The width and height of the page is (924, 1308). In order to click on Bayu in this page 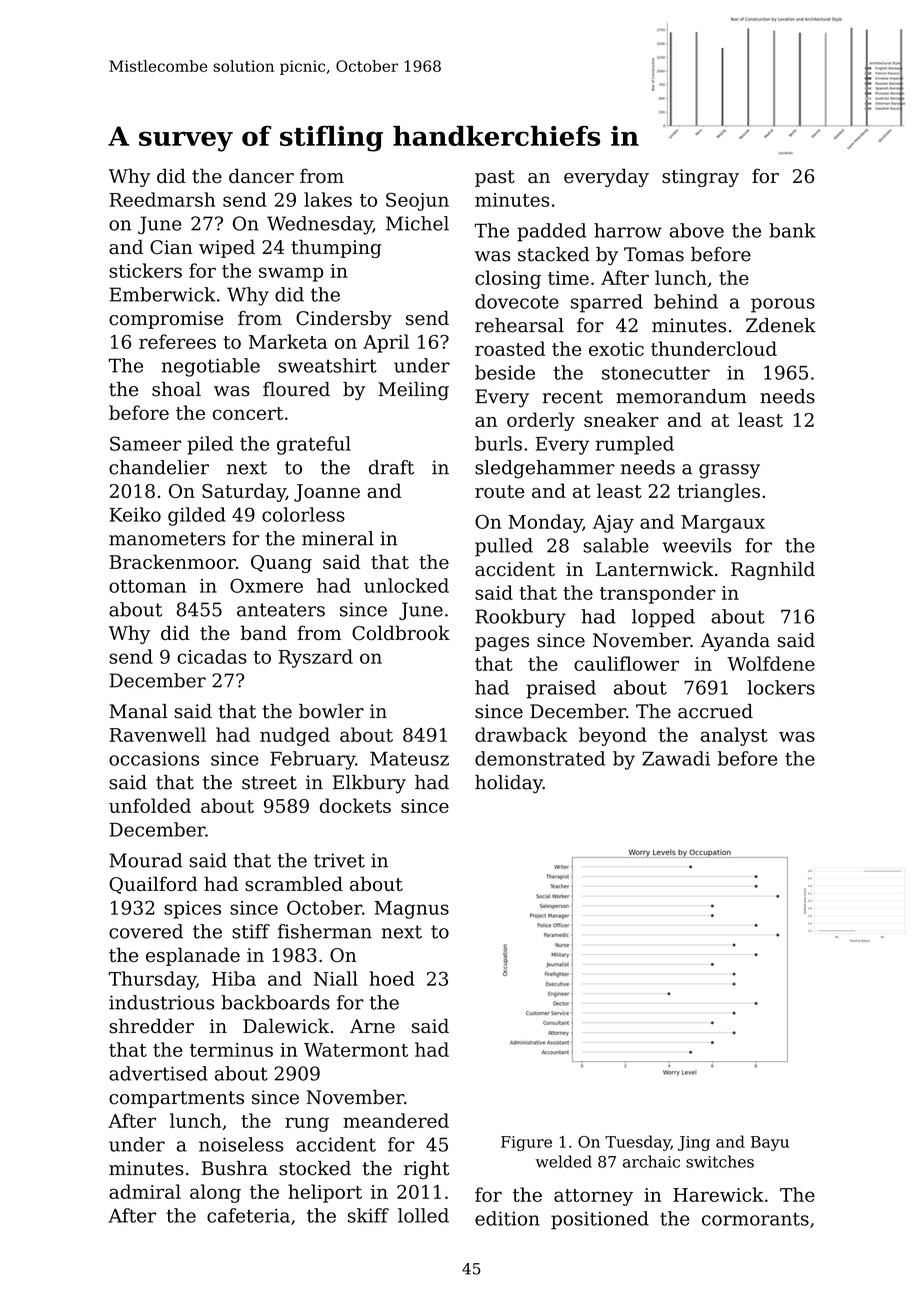, I will do `click(770, 1143)`.
